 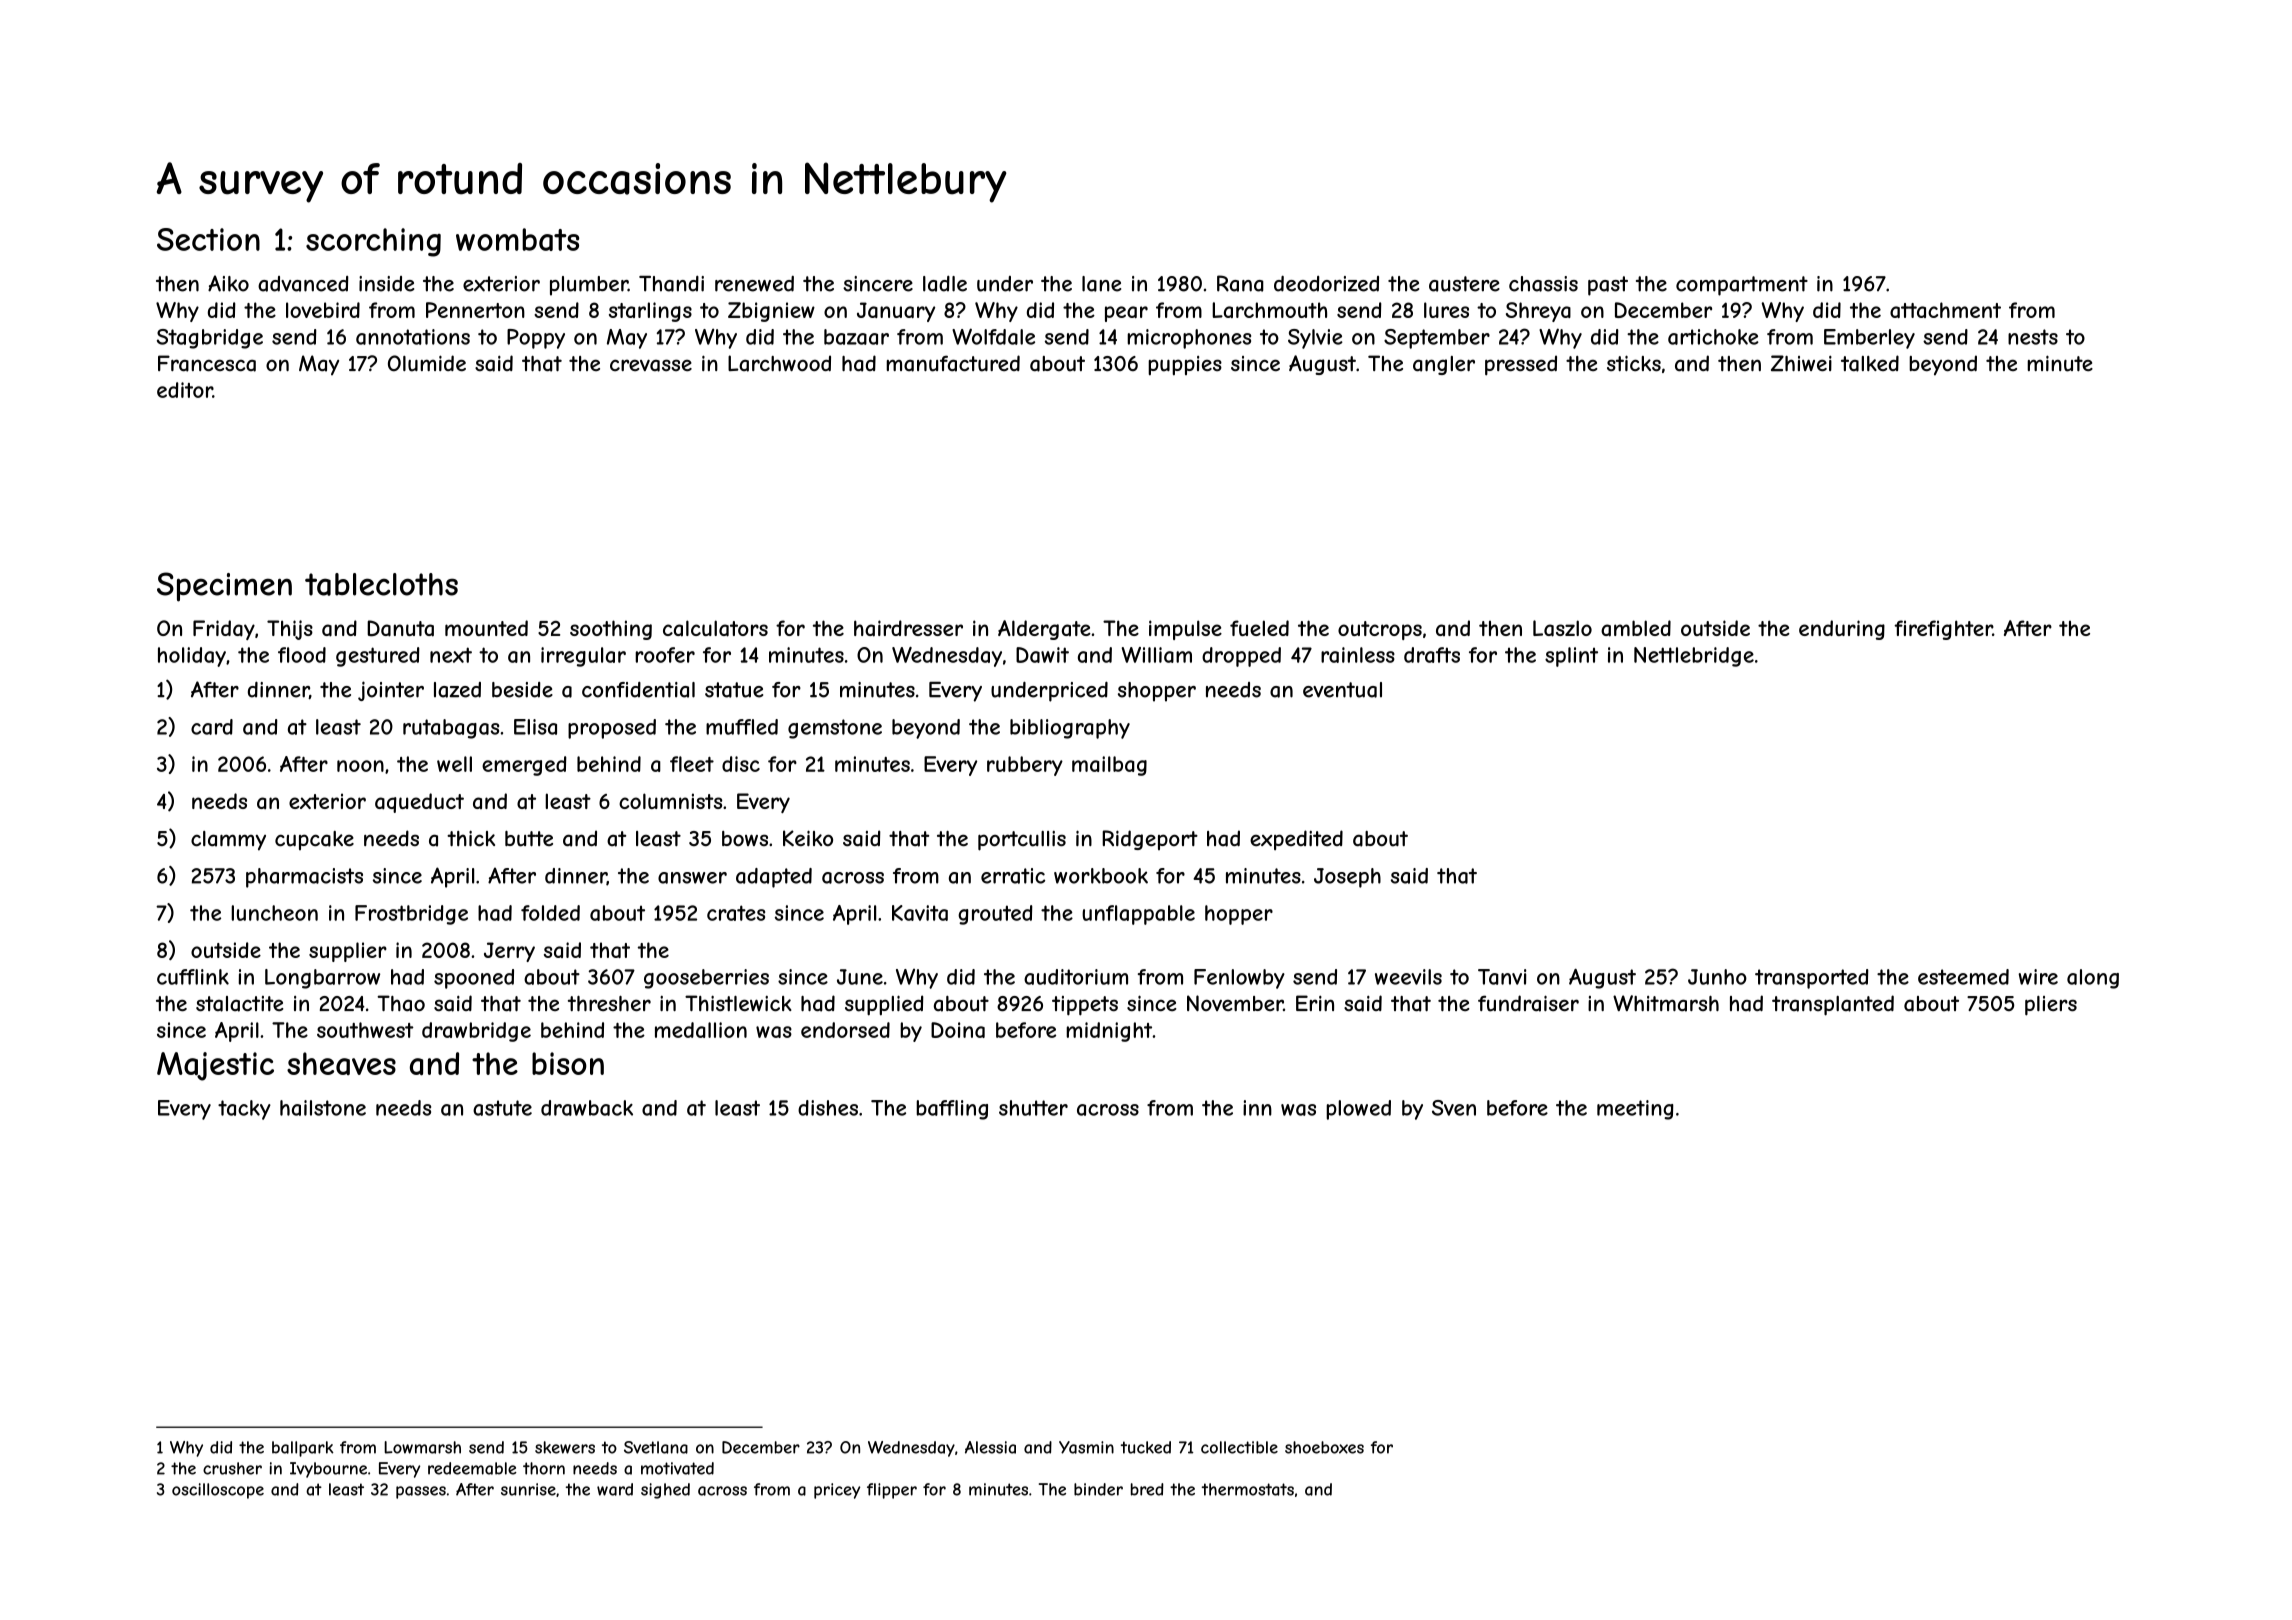 I want to click on wombats, so click(x=517, y=239).
